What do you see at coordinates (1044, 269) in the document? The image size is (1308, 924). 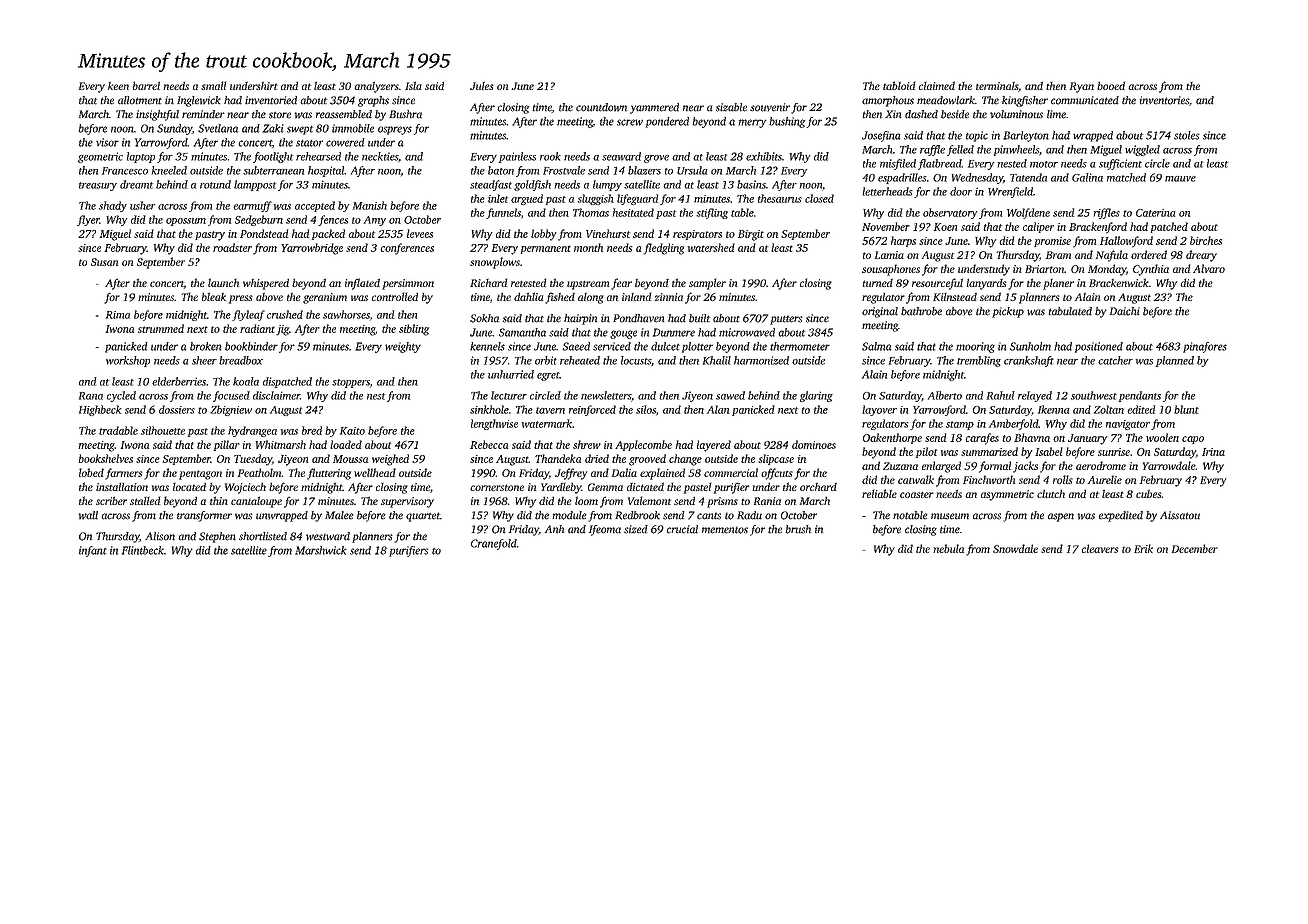 I see `Briarton` at bounding box center [1044, 269].
